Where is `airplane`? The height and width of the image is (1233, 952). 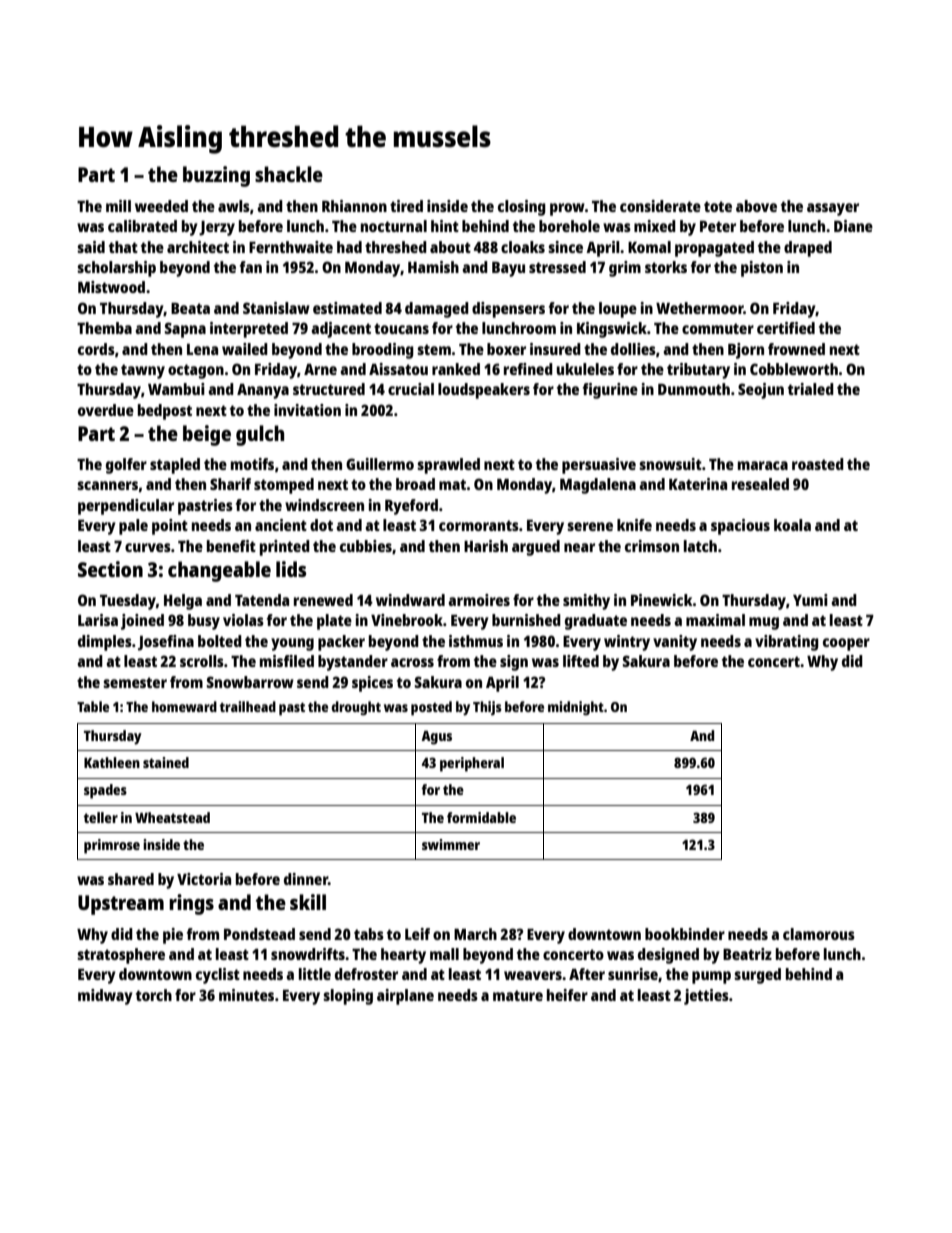 airplane is located at coordinates (405, 997).
